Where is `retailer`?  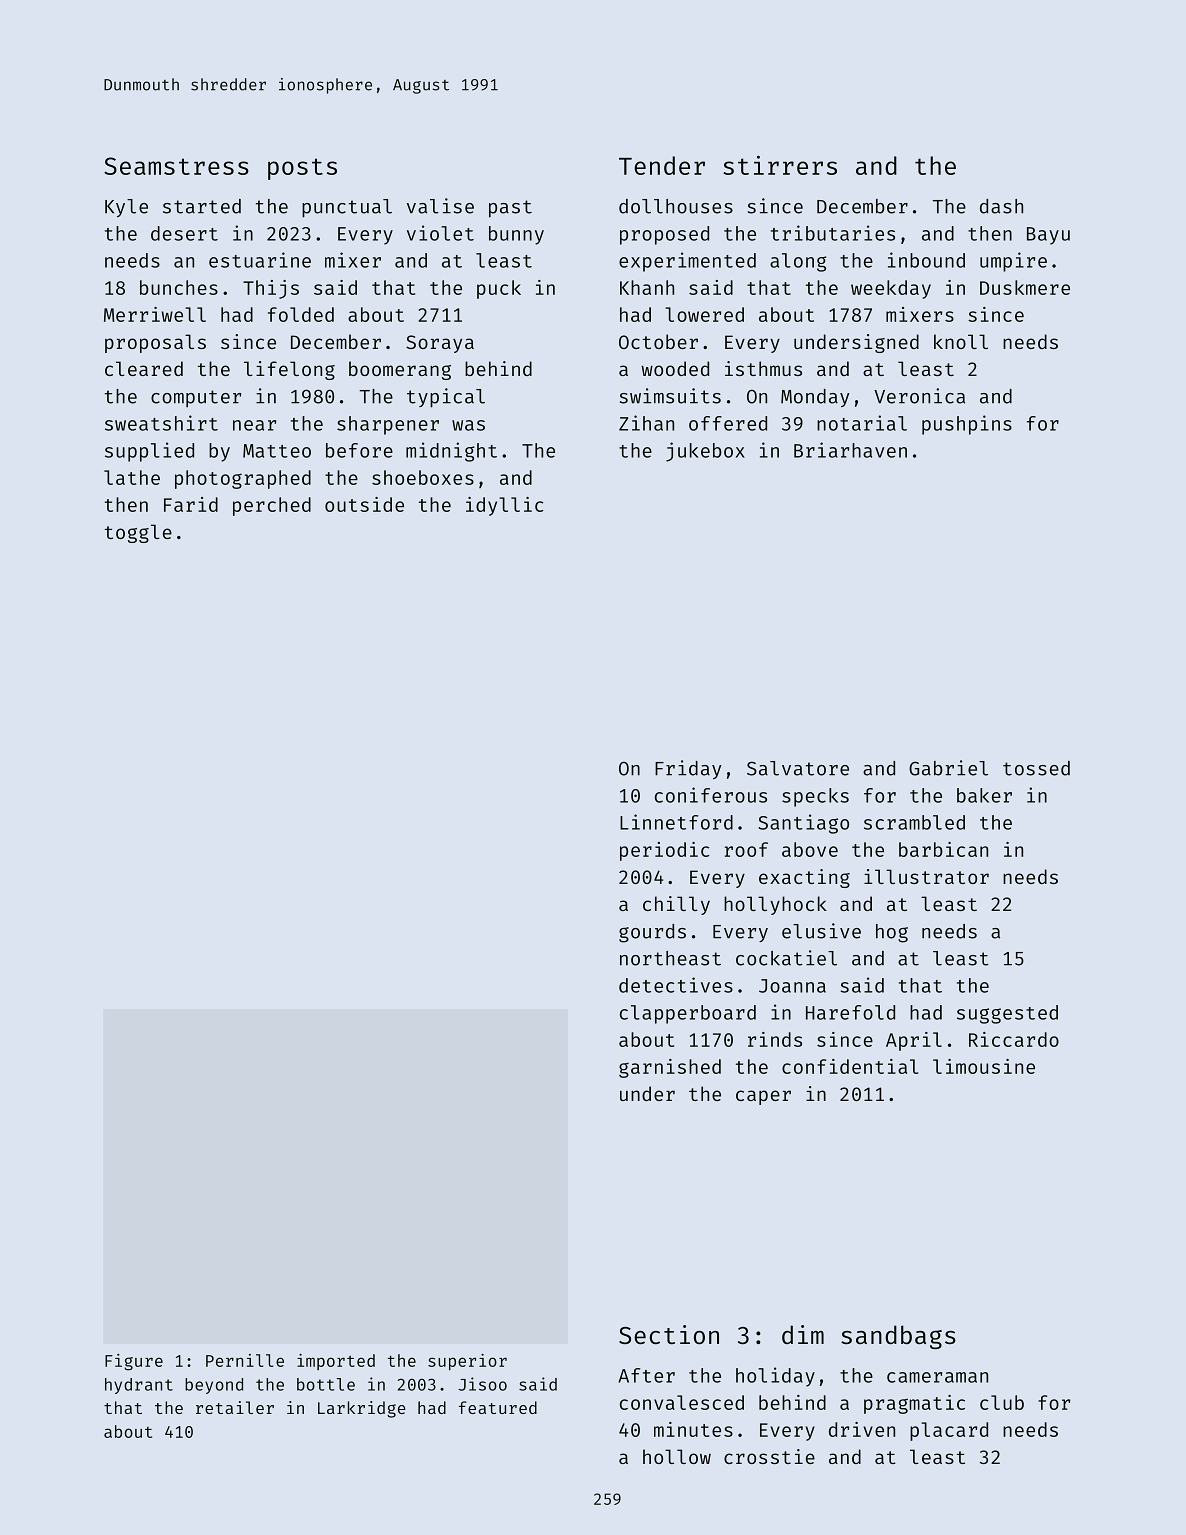
retailer is located at coordinates (235, 1407).
